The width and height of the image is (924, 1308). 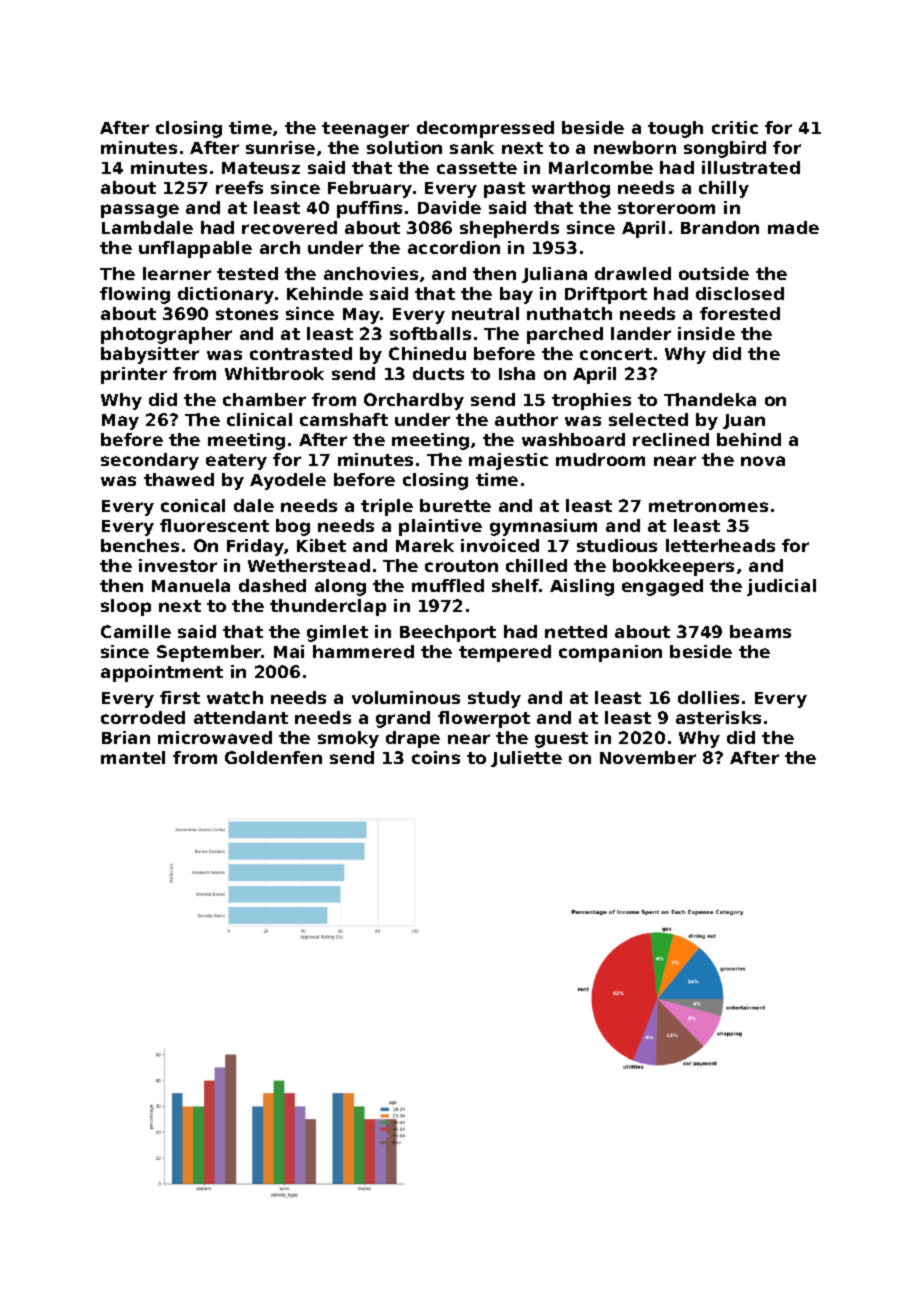 What do you see at coordinates (485, 129) in the image?
I see `decompressed` at bounding box center [485, 129].
